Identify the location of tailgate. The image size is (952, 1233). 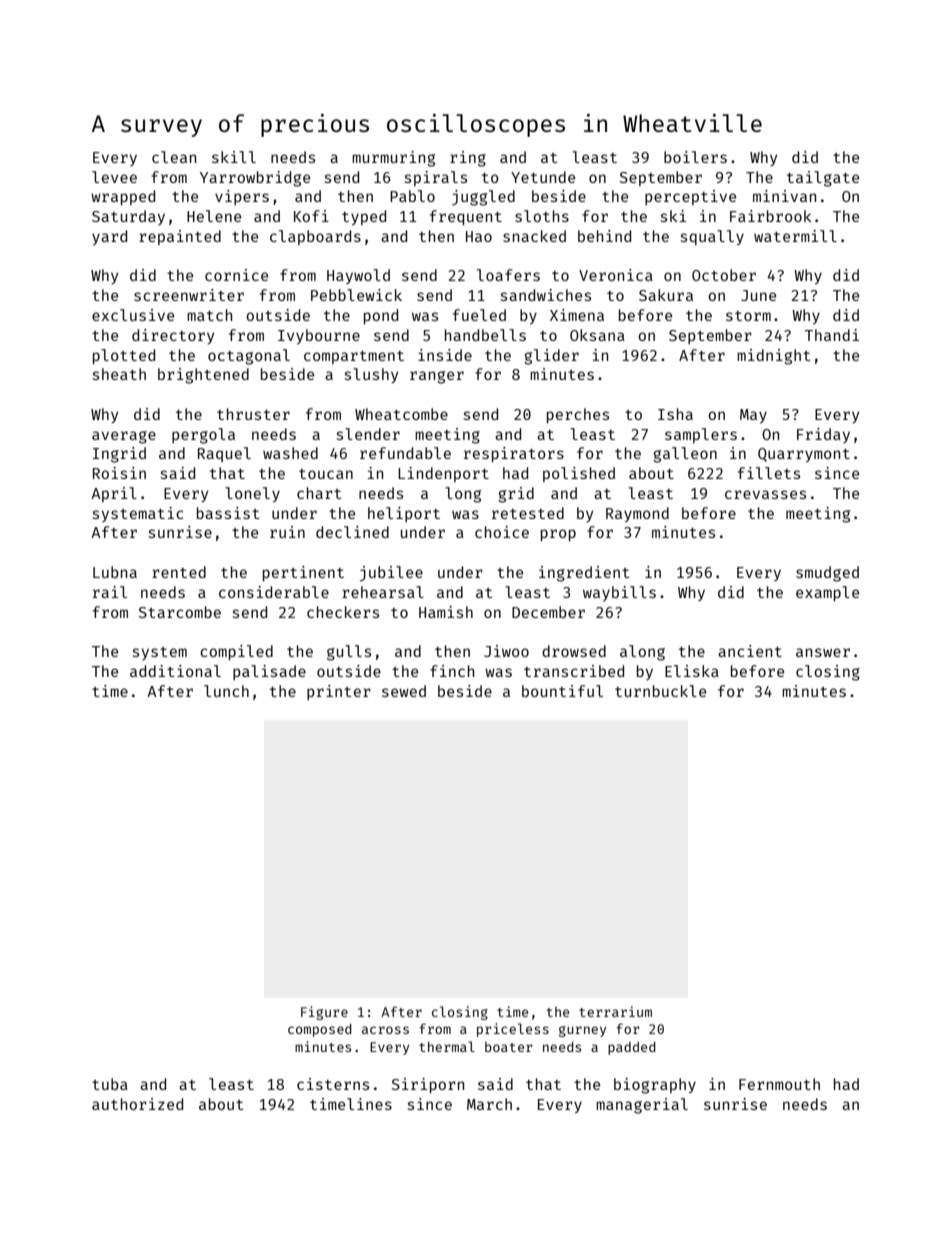
(823, 179).
